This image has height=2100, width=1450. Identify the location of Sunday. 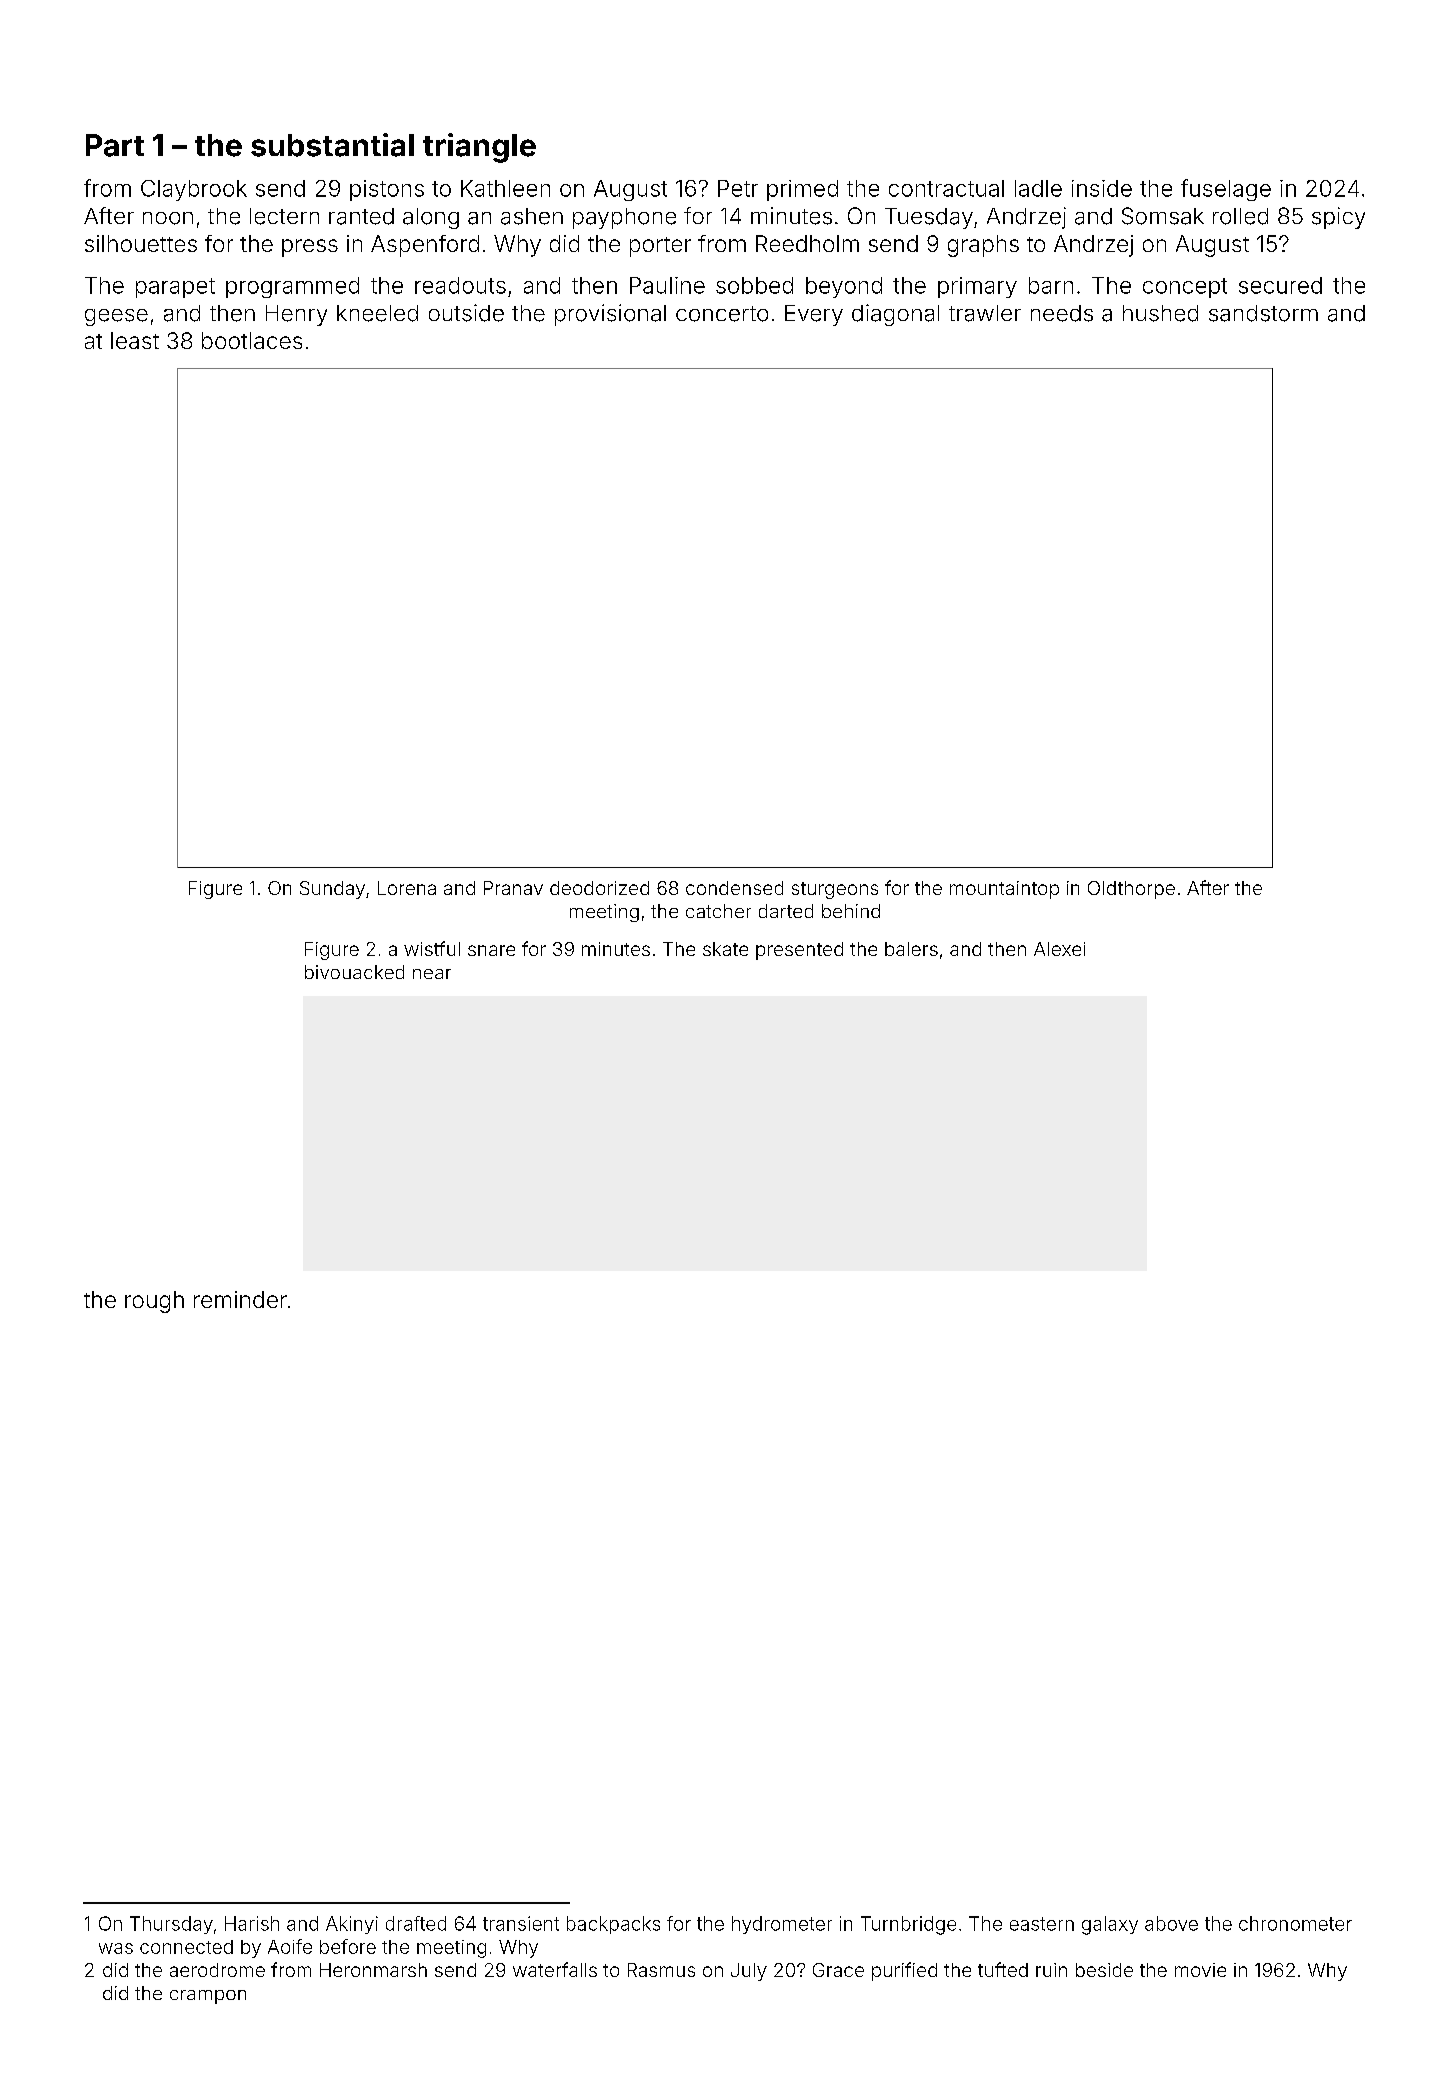
(332, 890).
